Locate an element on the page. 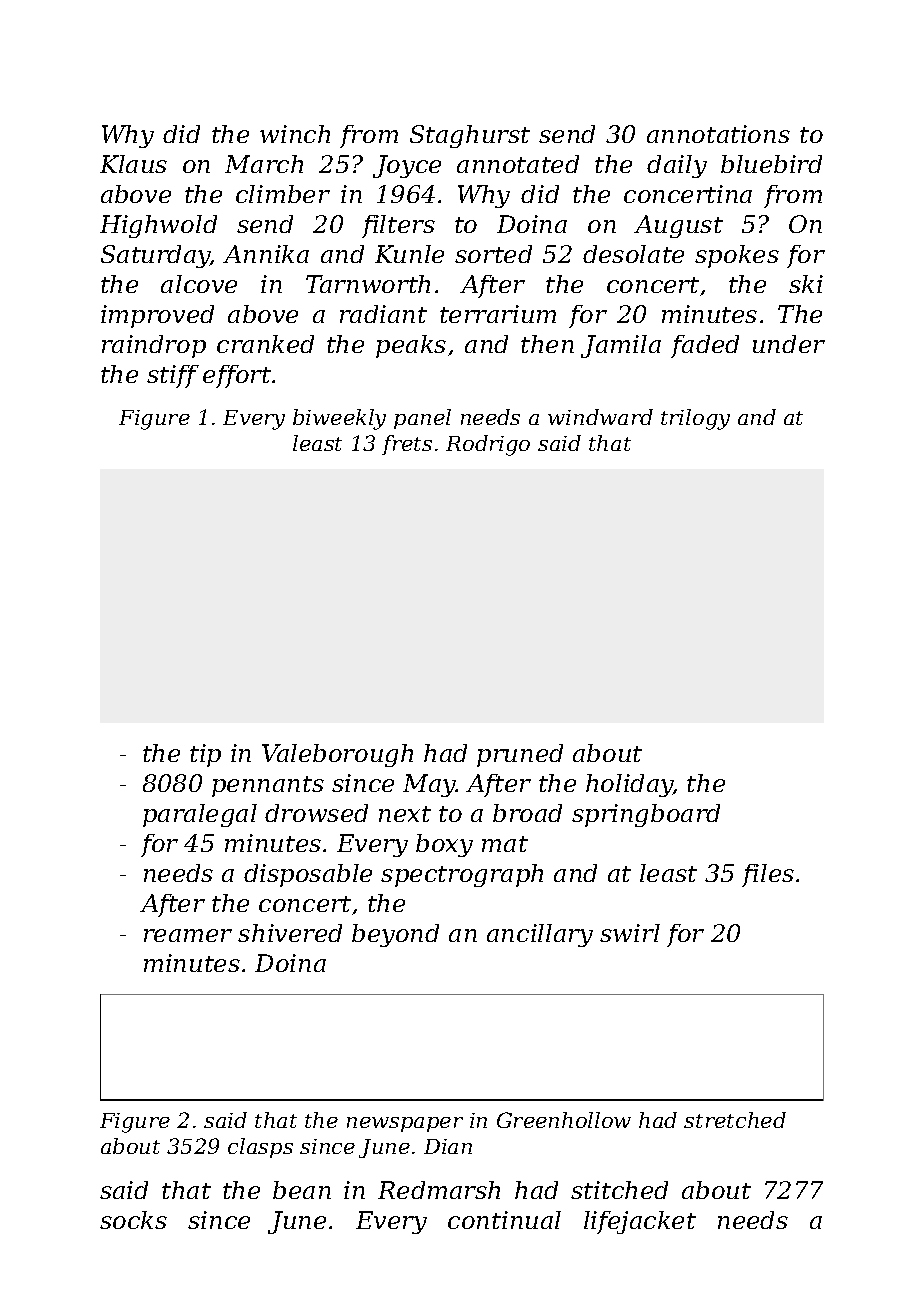  stretched is located at coordinates (735, 1120).
